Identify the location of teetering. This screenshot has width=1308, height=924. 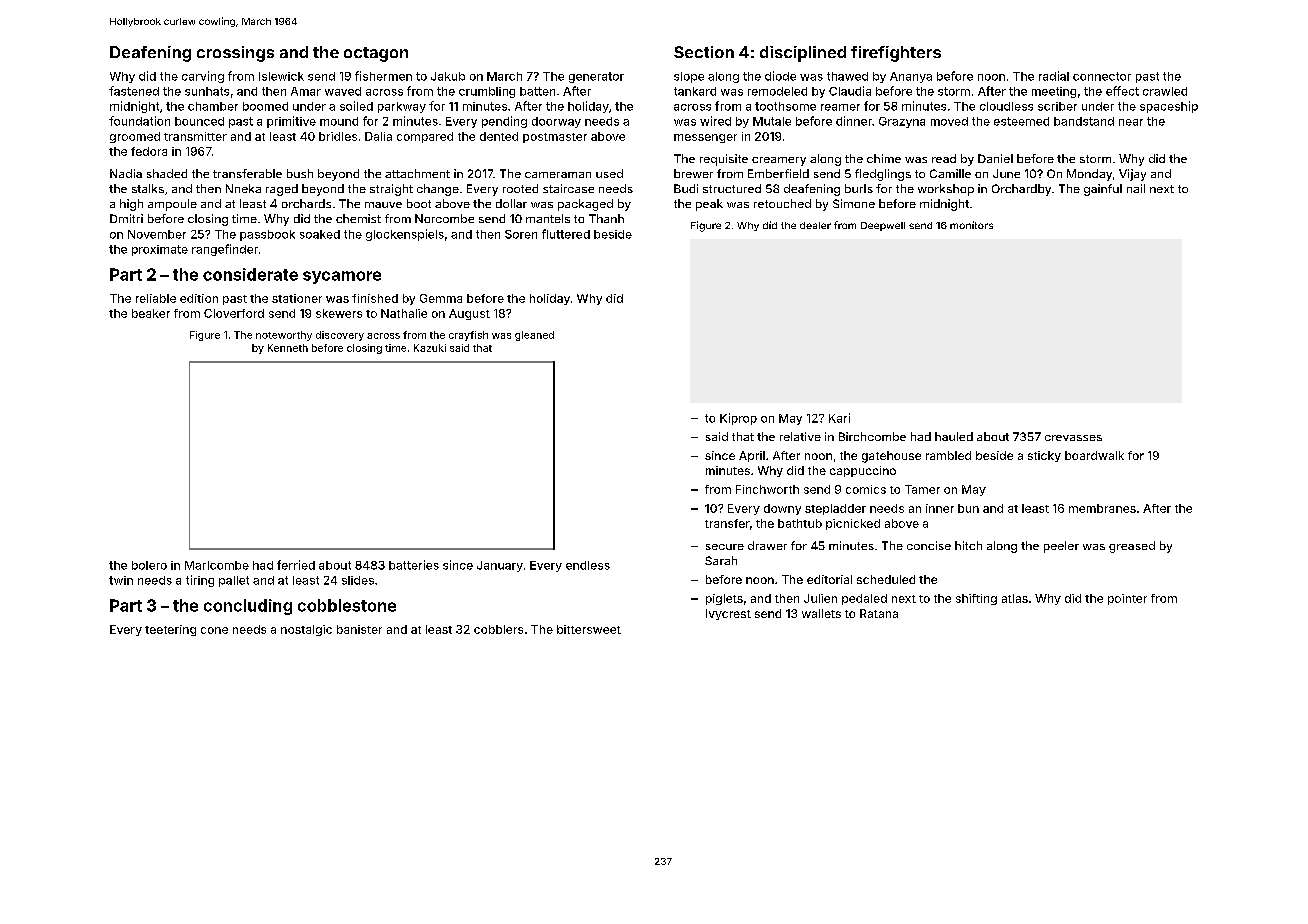
(170, 630).
